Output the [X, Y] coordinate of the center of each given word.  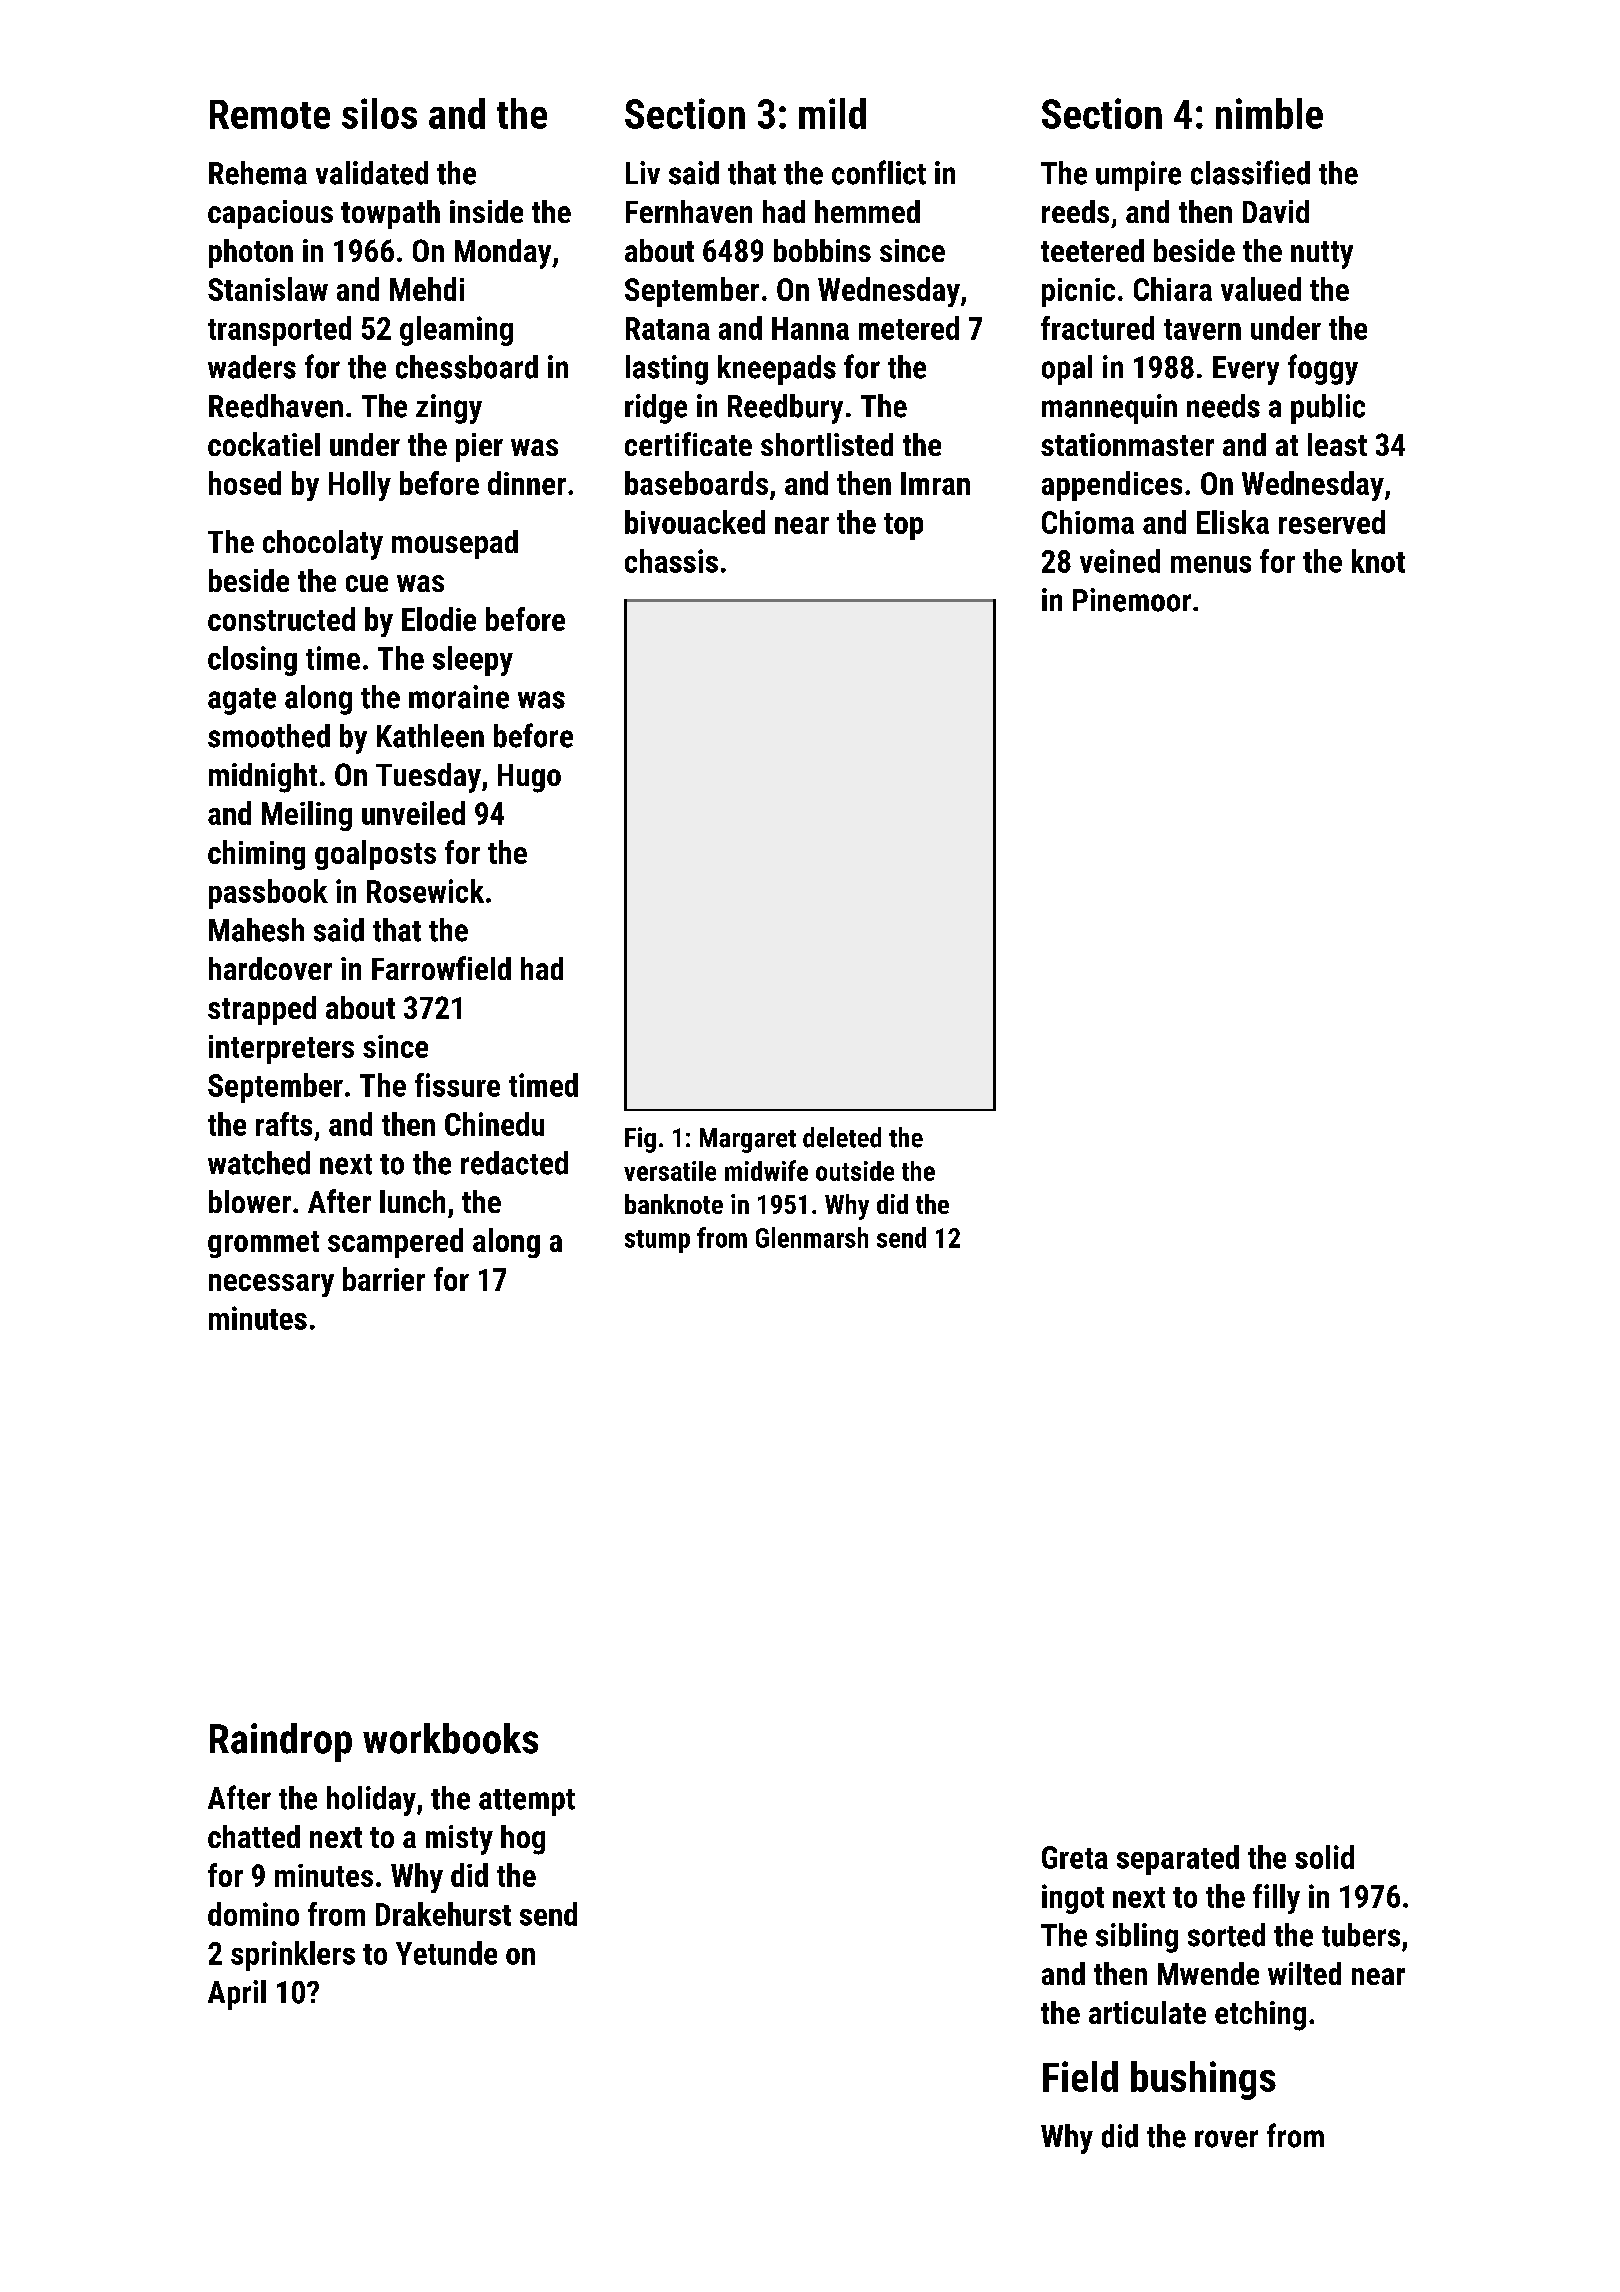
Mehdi [427, 289]
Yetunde [446, 1953]
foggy [1323, 369]
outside [855, 1171]
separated [1178, 1860]
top [903, 526]
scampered [395, 1243]
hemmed [867, 211]
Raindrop [281, 1742]
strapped [262, 1010]
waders [252, 367]
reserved [1332, 522]
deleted [842, 1137]
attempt [527, 1802]
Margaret [748, 1140]
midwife [766, 1170]
